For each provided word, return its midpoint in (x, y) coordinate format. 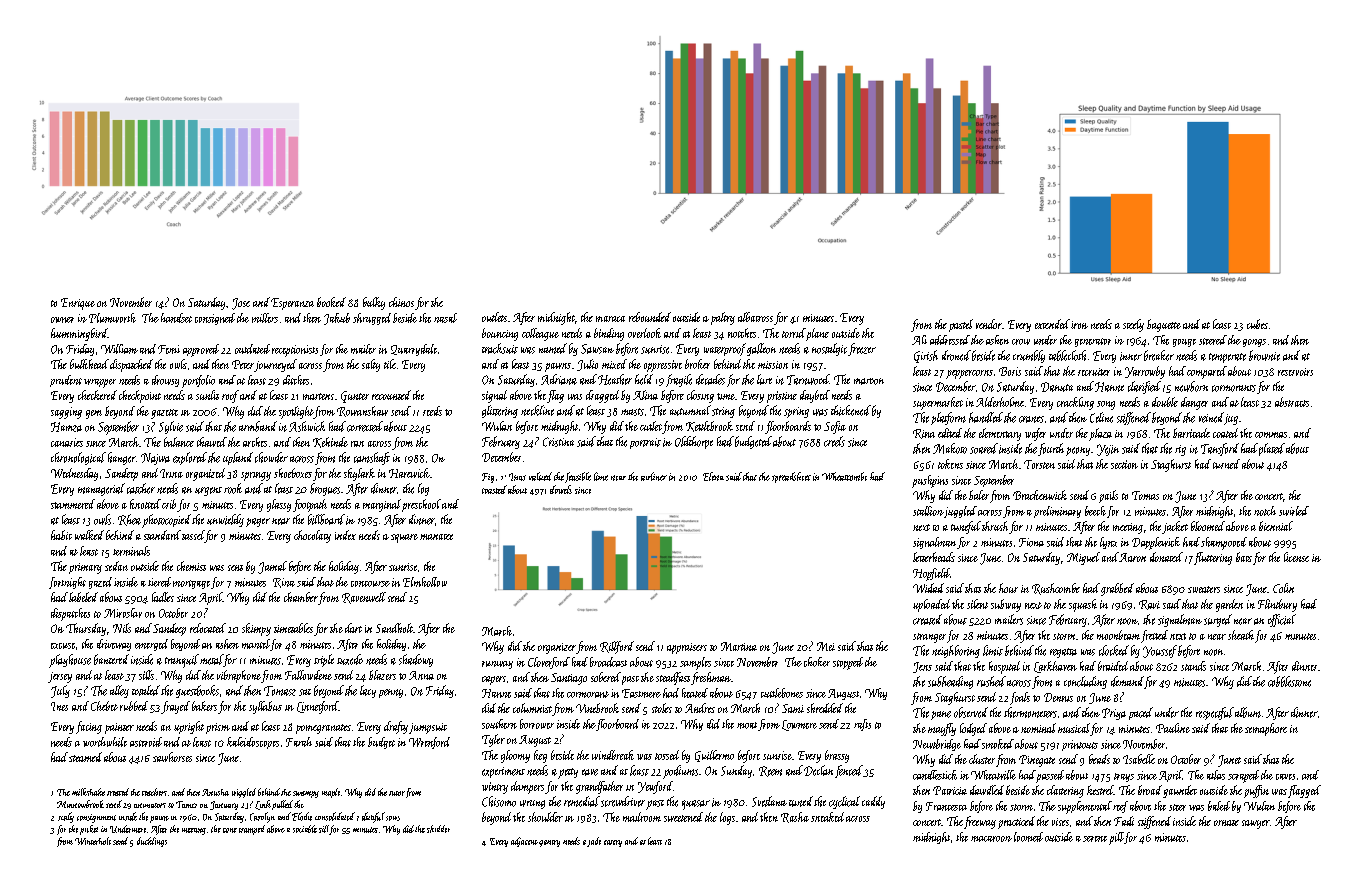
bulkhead (89, 364)
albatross (755, 317)
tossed (667, 755)
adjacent (524, 842)
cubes (1257, 324)
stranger (929, 638)
